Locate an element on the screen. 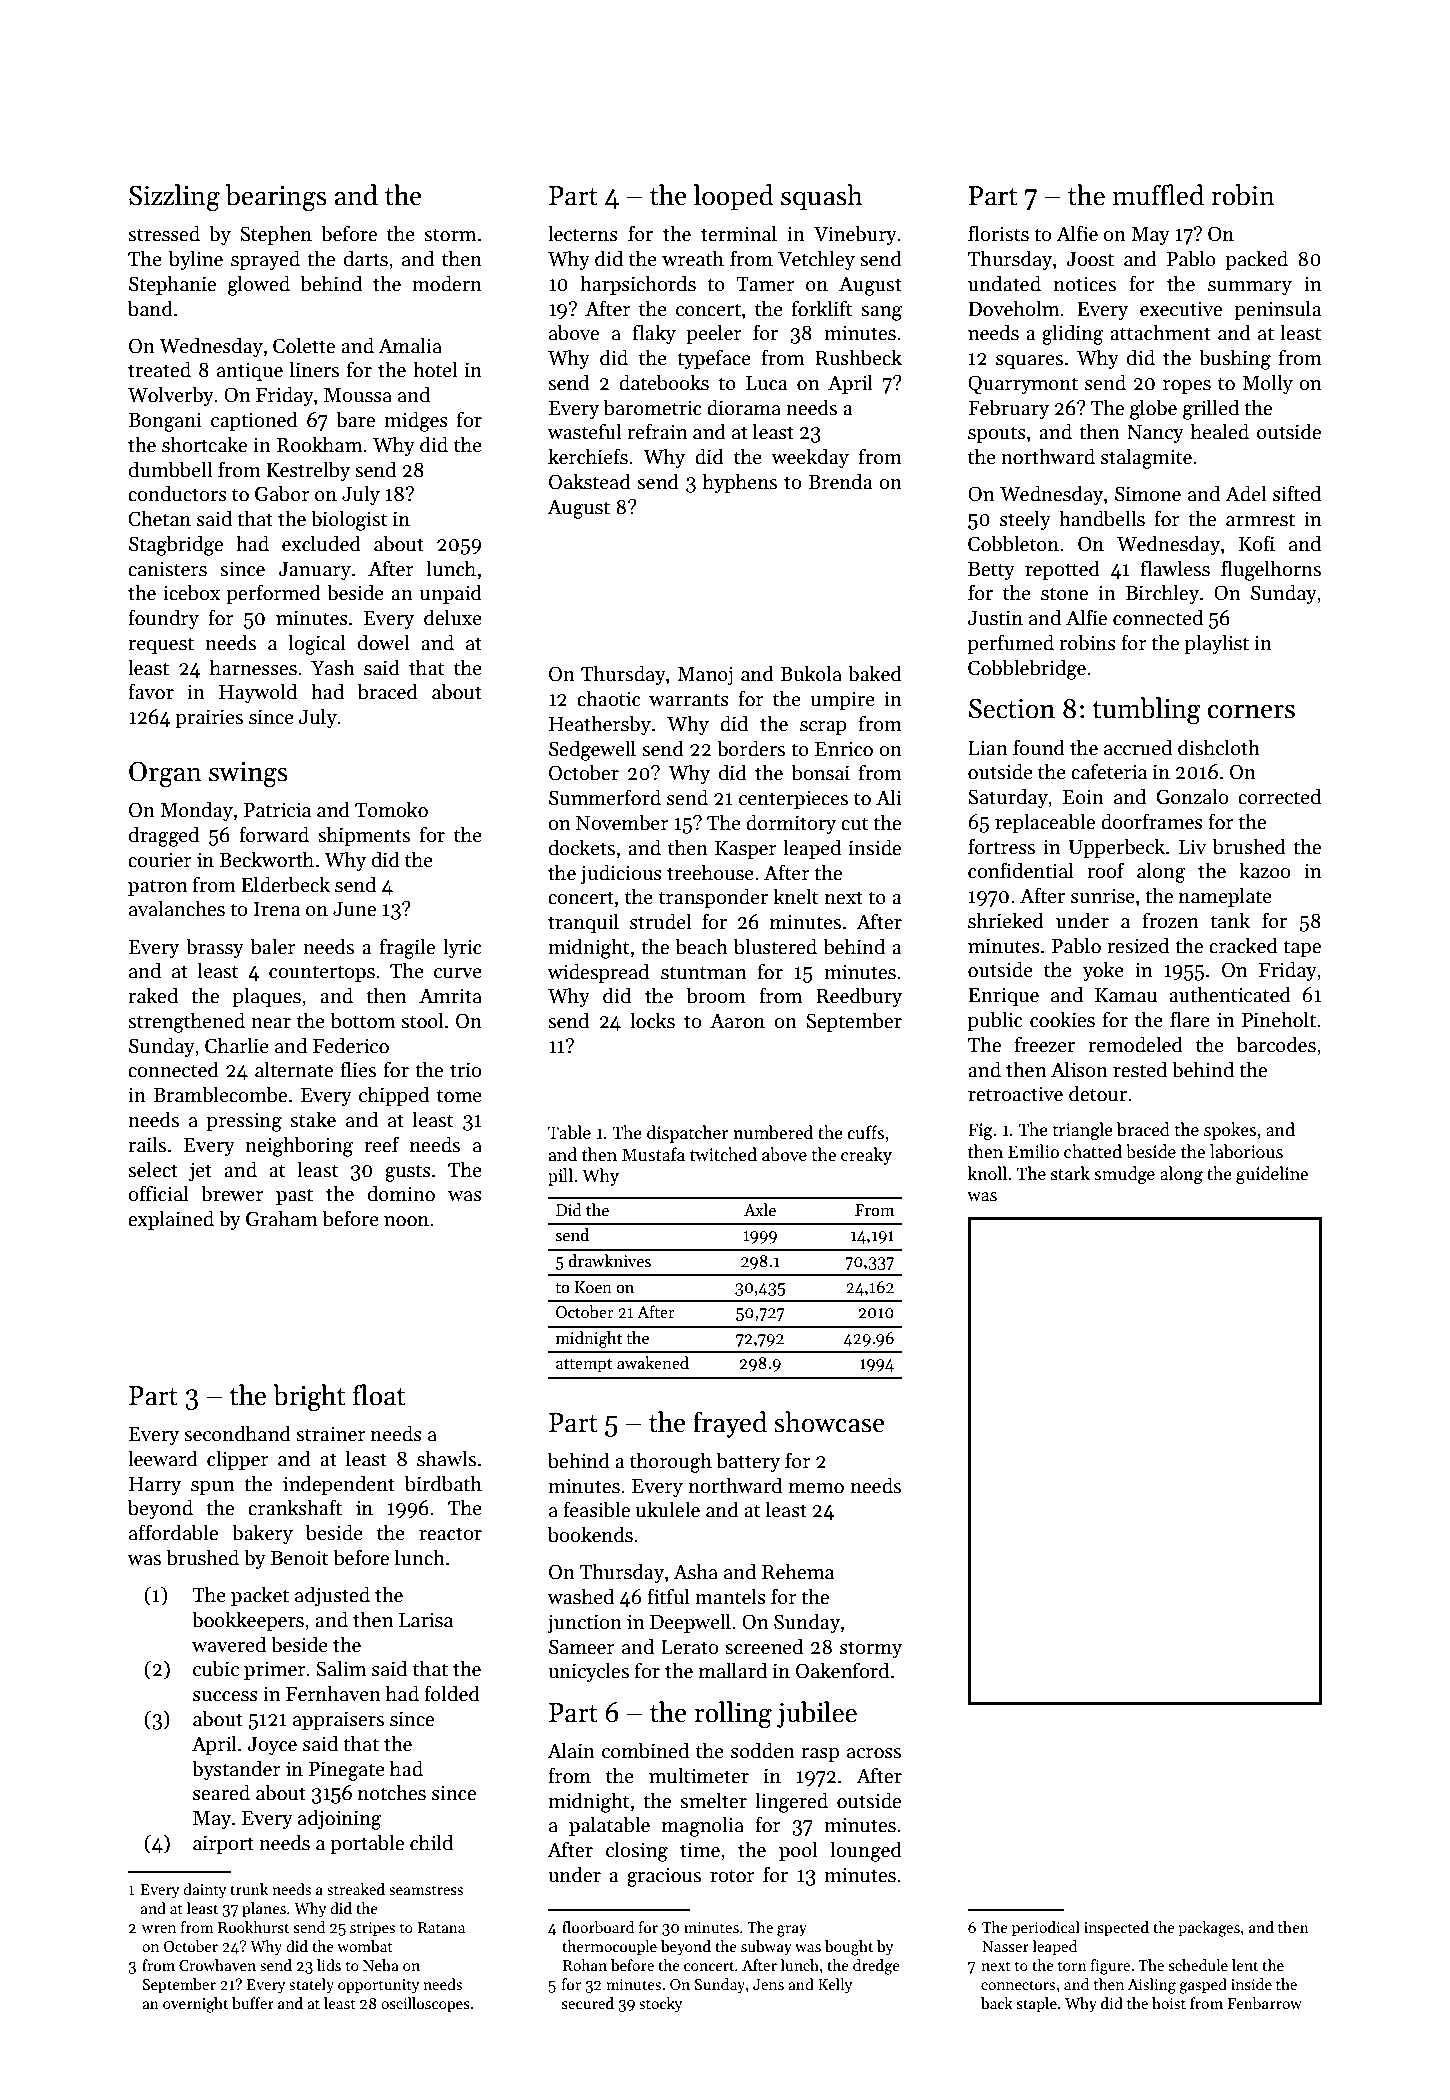  forklift is located at coordinates (822, 308).
